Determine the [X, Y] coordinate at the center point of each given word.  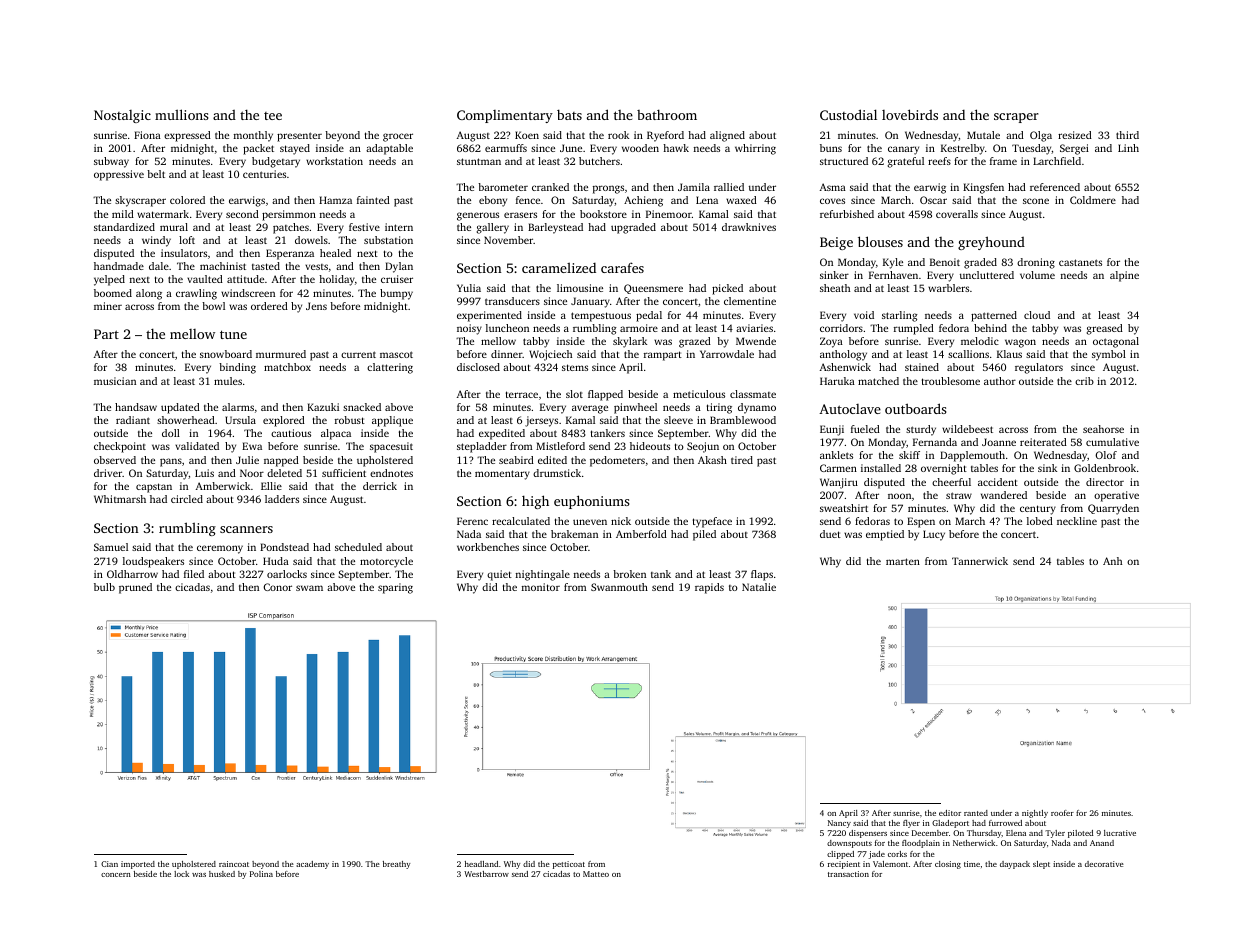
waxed [741, 200]
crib [1084, 381]
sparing [395, 588]
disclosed [478, 367]
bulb [104, 587]
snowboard [226, 354]
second [242, 214]
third [1127, 135]
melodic [980, 341]
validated [197, 446]
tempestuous [601, 317]
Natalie [759, 587]
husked [222, 874]
